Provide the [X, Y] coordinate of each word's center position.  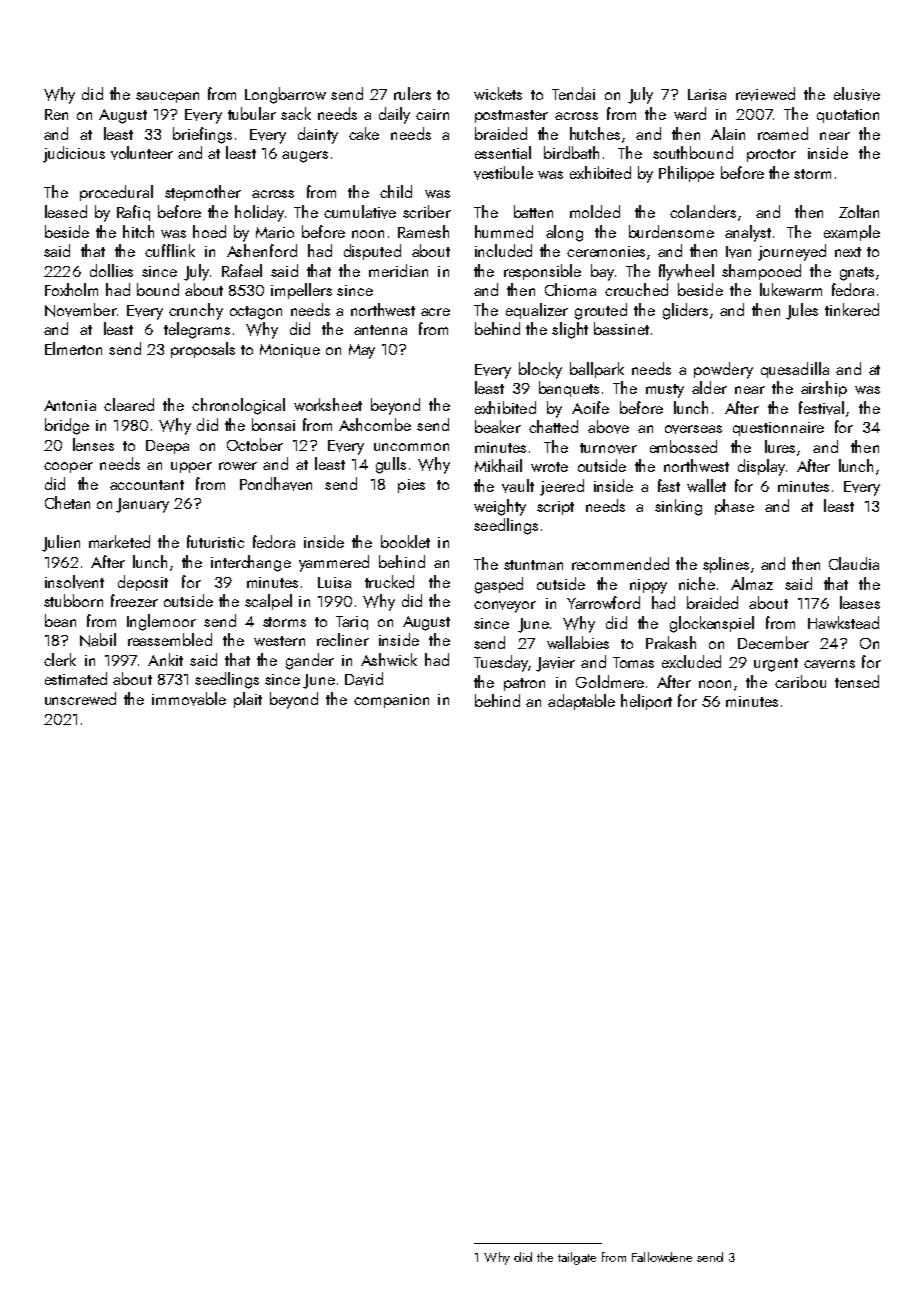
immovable [189, 699]
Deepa [167, 447]
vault [518, 486]
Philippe [686, 174]
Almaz [752, 583]
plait [248, 700]
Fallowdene [662, 1257]
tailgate [577, 1258]
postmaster [511, 116]
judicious [74, 154]
